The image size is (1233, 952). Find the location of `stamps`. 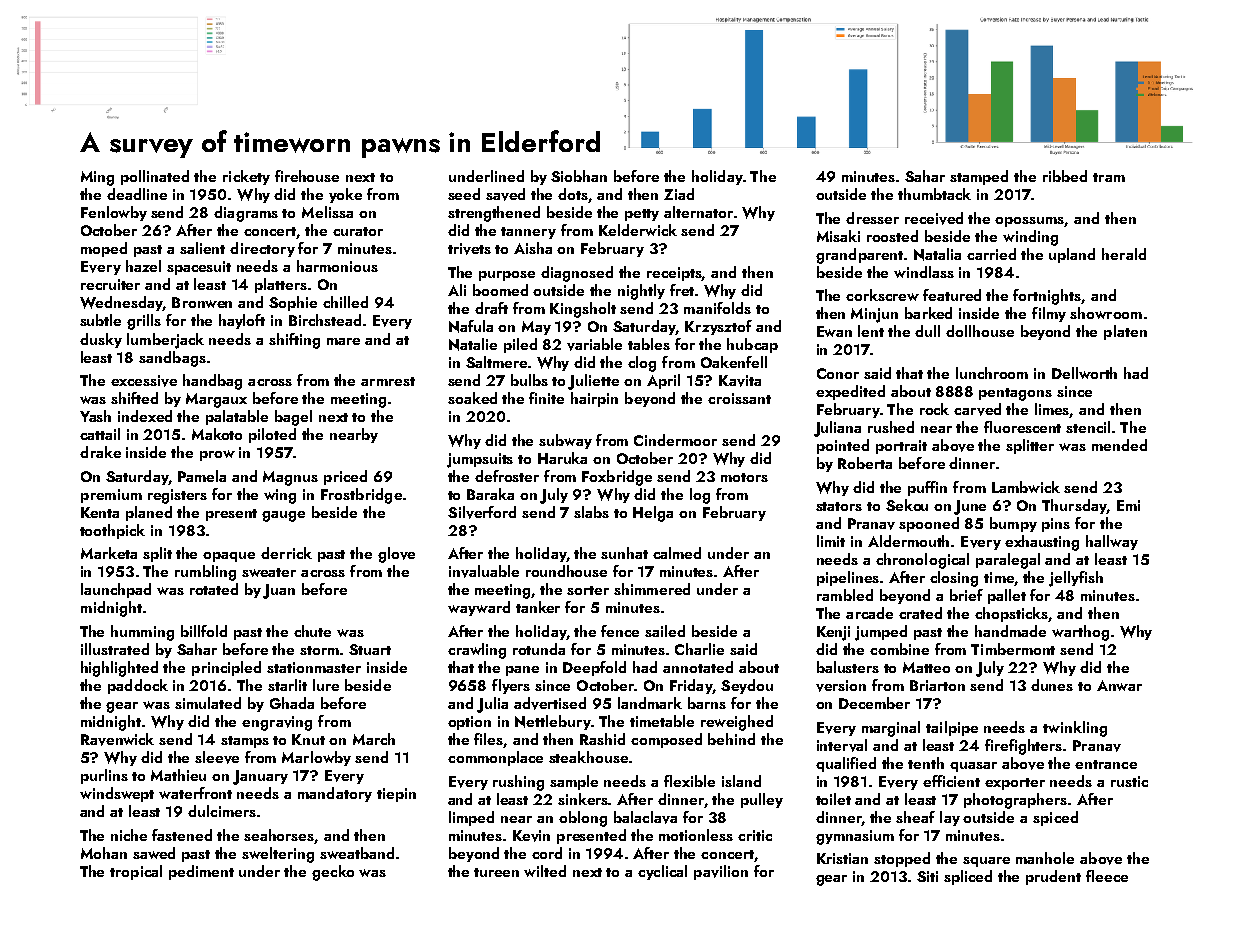

stamps is located at coordinates (245, 742).
